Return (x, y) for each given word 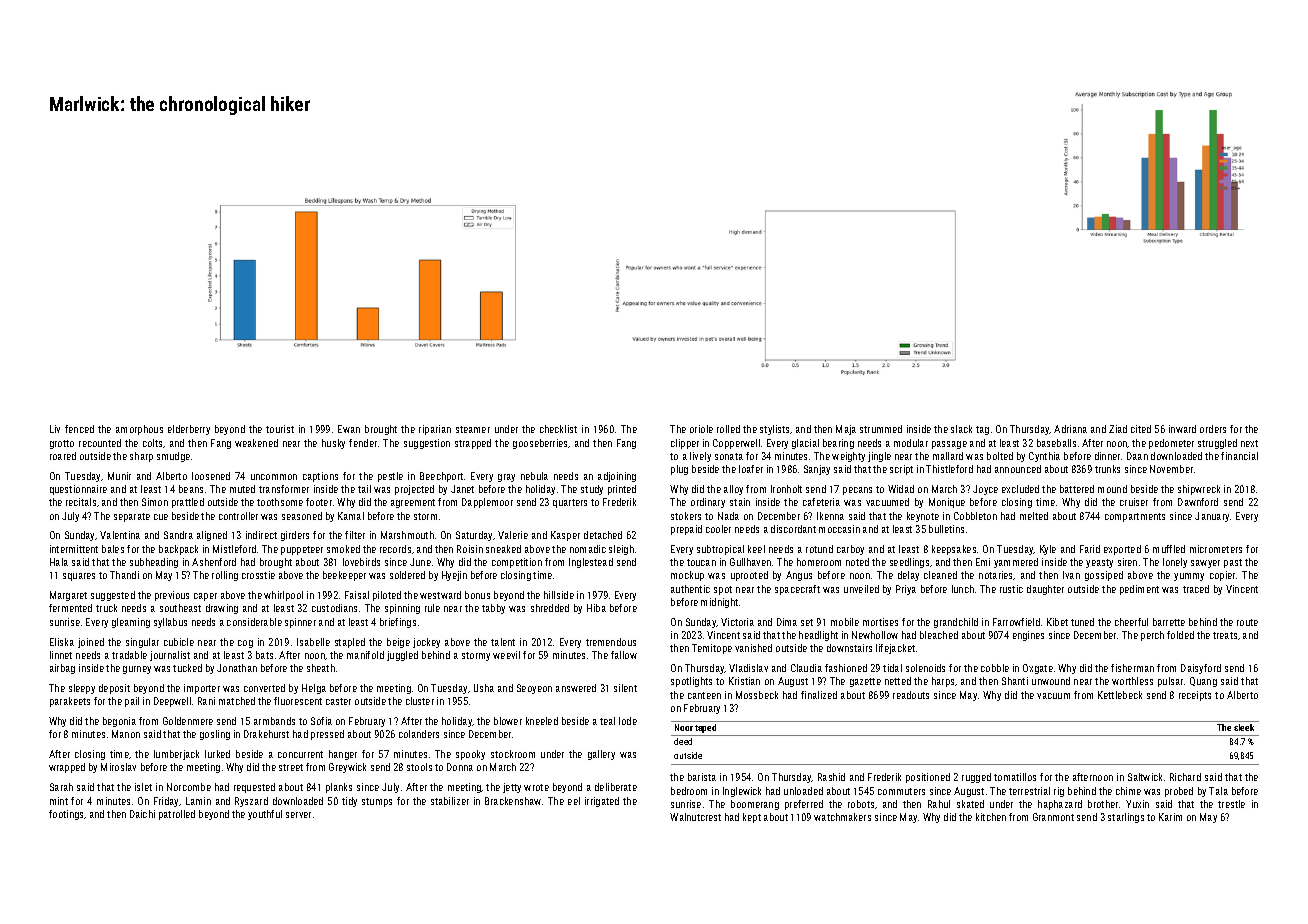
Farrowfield (1016, 622)
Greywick (347, 768)
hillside (559, 595)
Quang (1203, 682)
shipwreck (1199, 490)
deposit (114, 689)
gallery (601, 755)
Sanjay (817, 470)
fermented (70, 608)
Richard (1185, 777)
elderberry (189, 430)
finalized (819, 695)
